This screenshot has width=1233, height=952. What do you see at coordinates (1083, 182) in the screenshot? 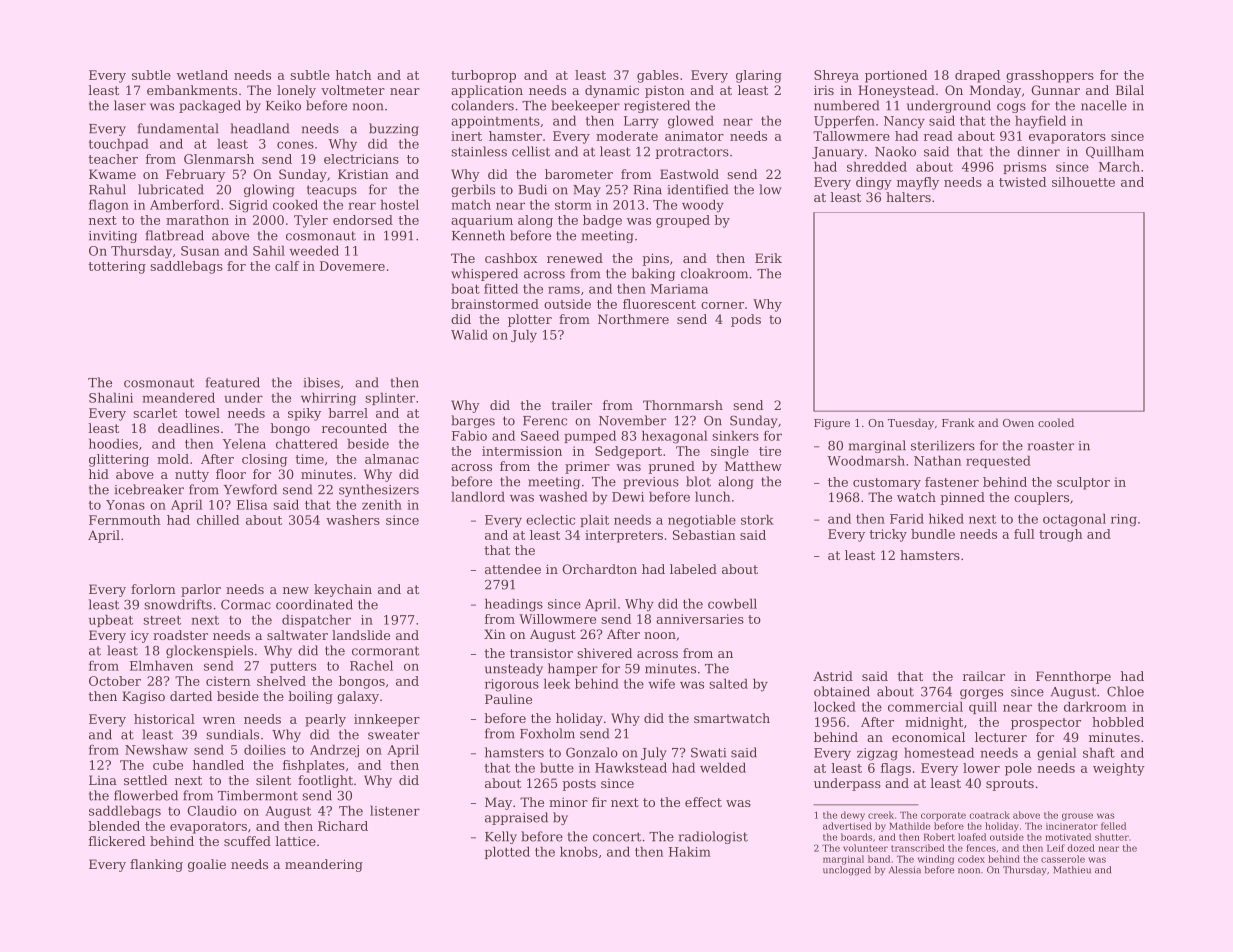
I see `silhouette` at bounding box center [1083, 182].
